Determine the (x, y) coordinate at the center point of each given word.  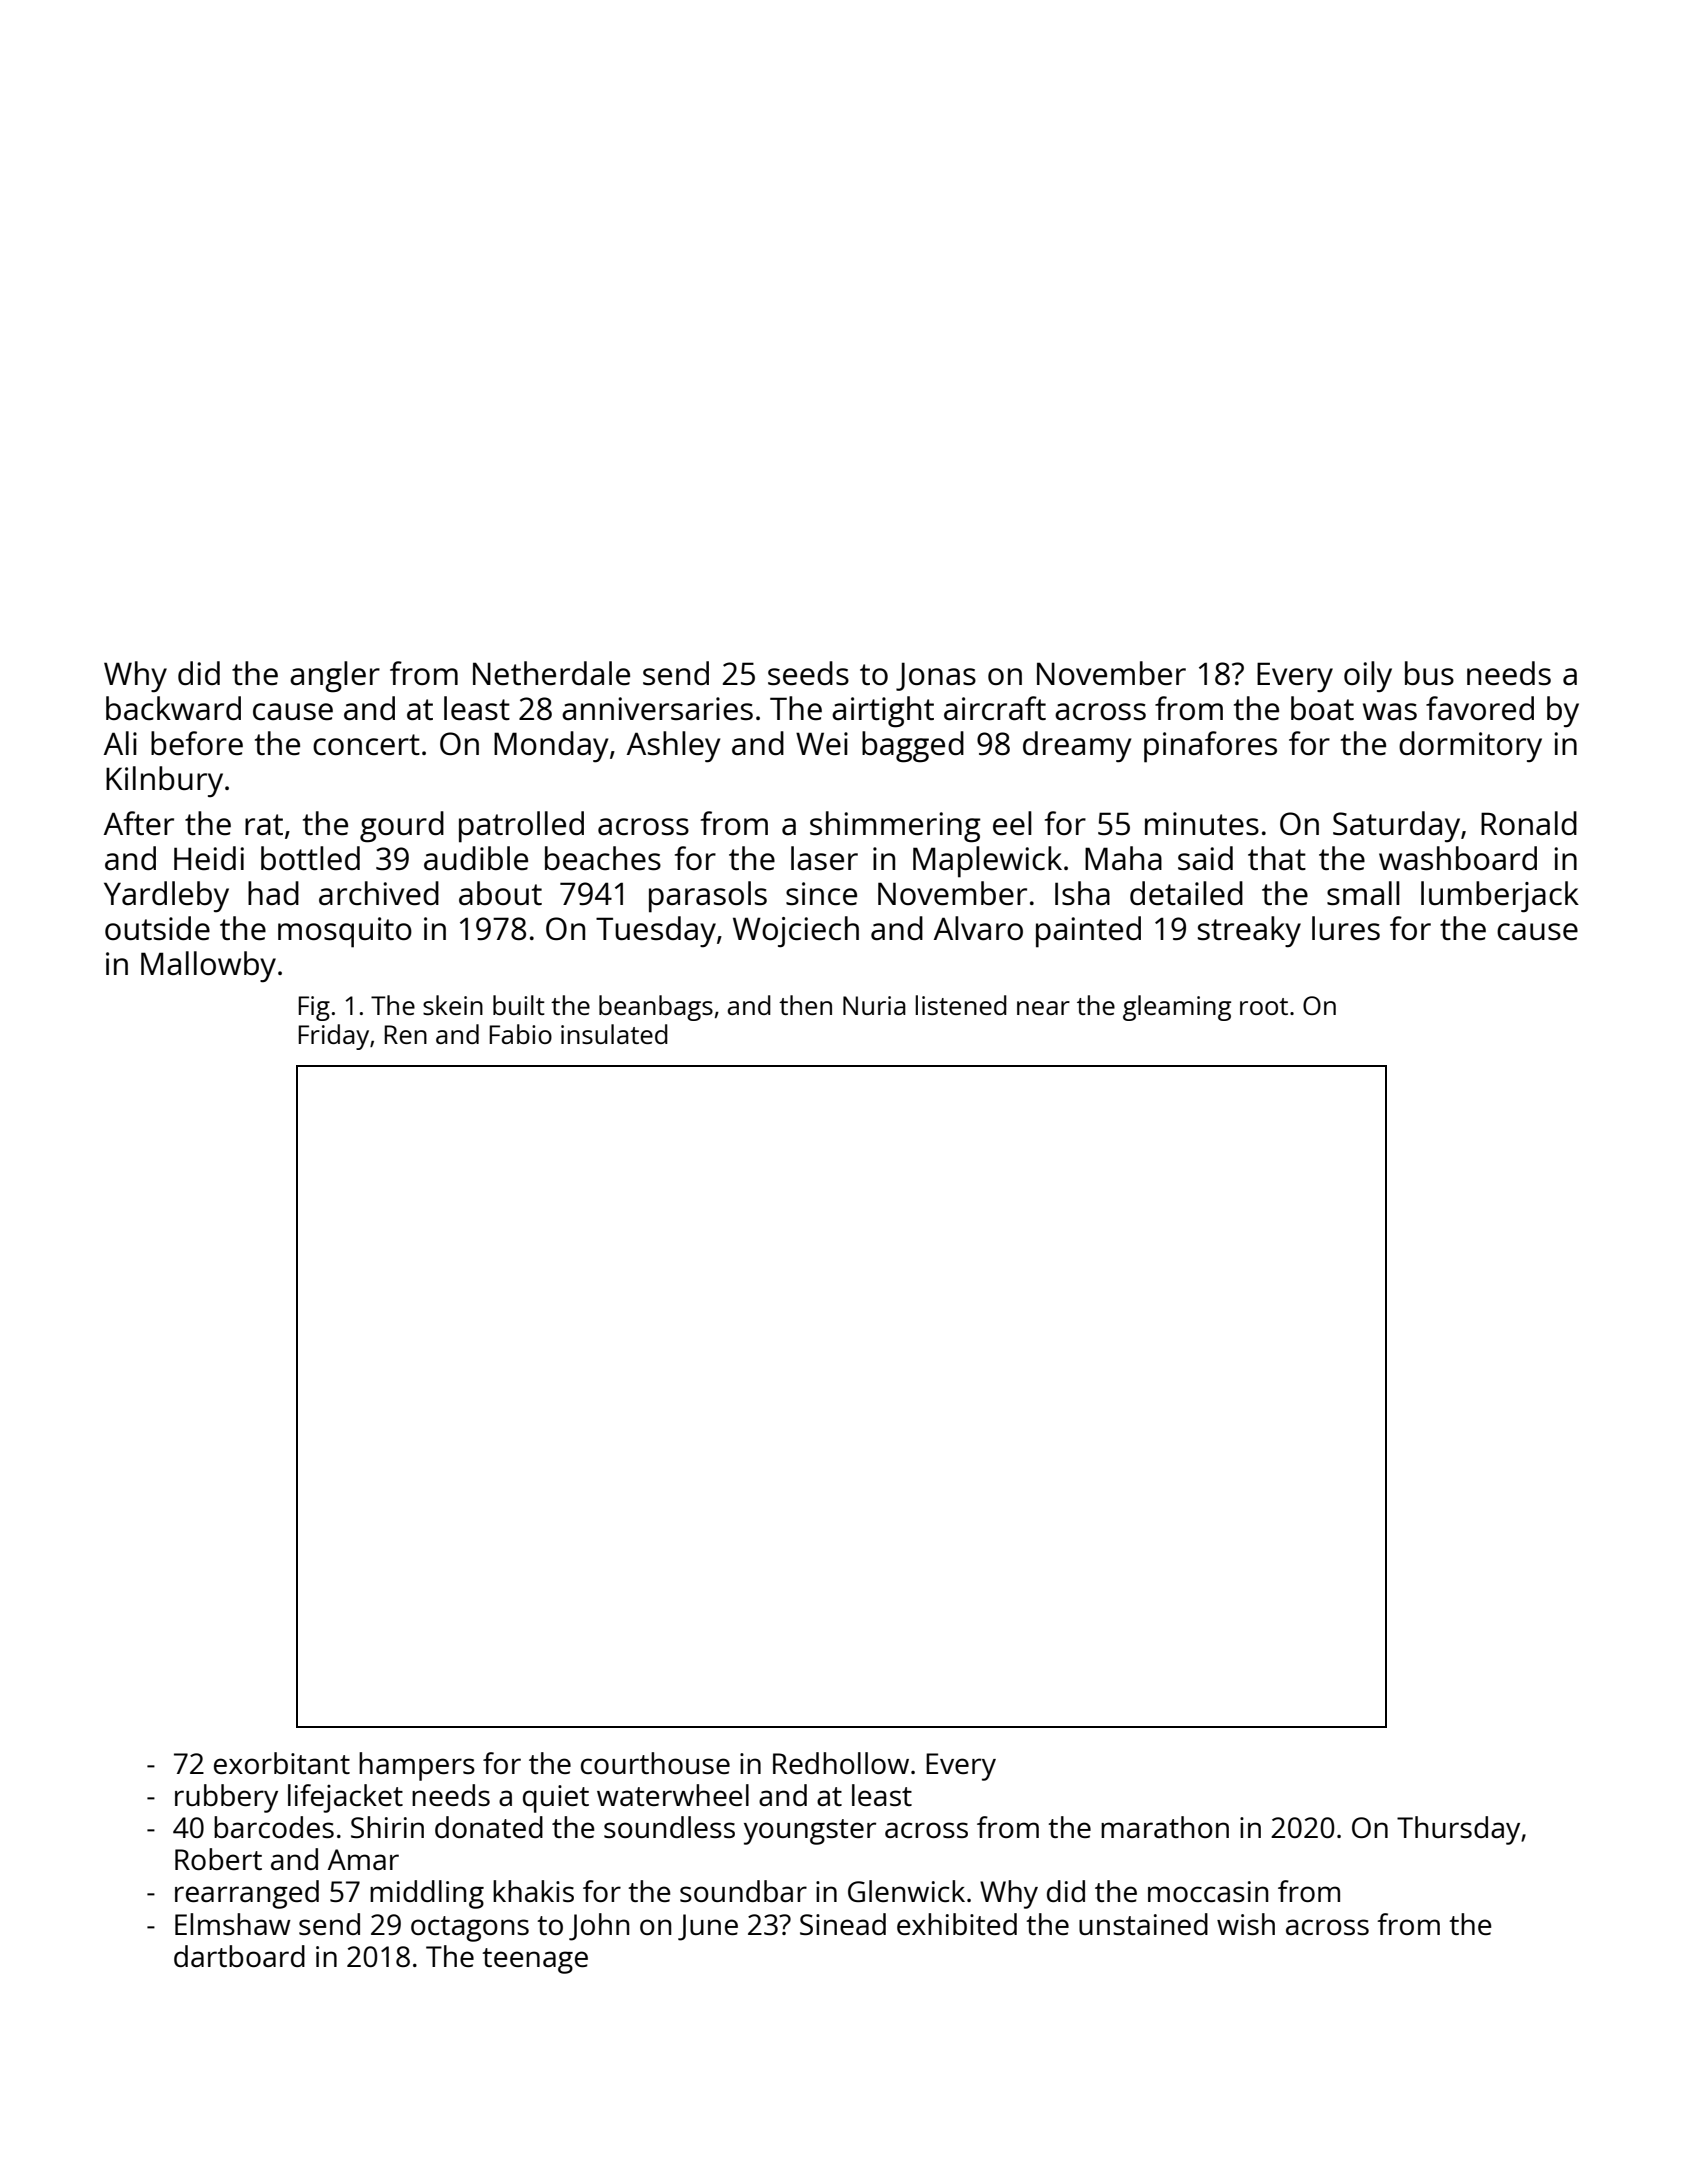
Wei (822, 744)
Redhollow (841, 1763)
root (1264, 1006)
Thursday (1458, 1830)
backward (173, 708)
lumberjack (1500, 897)
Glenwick (906, 1891)
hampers (417, 1766)
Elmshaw (233, 1924)
